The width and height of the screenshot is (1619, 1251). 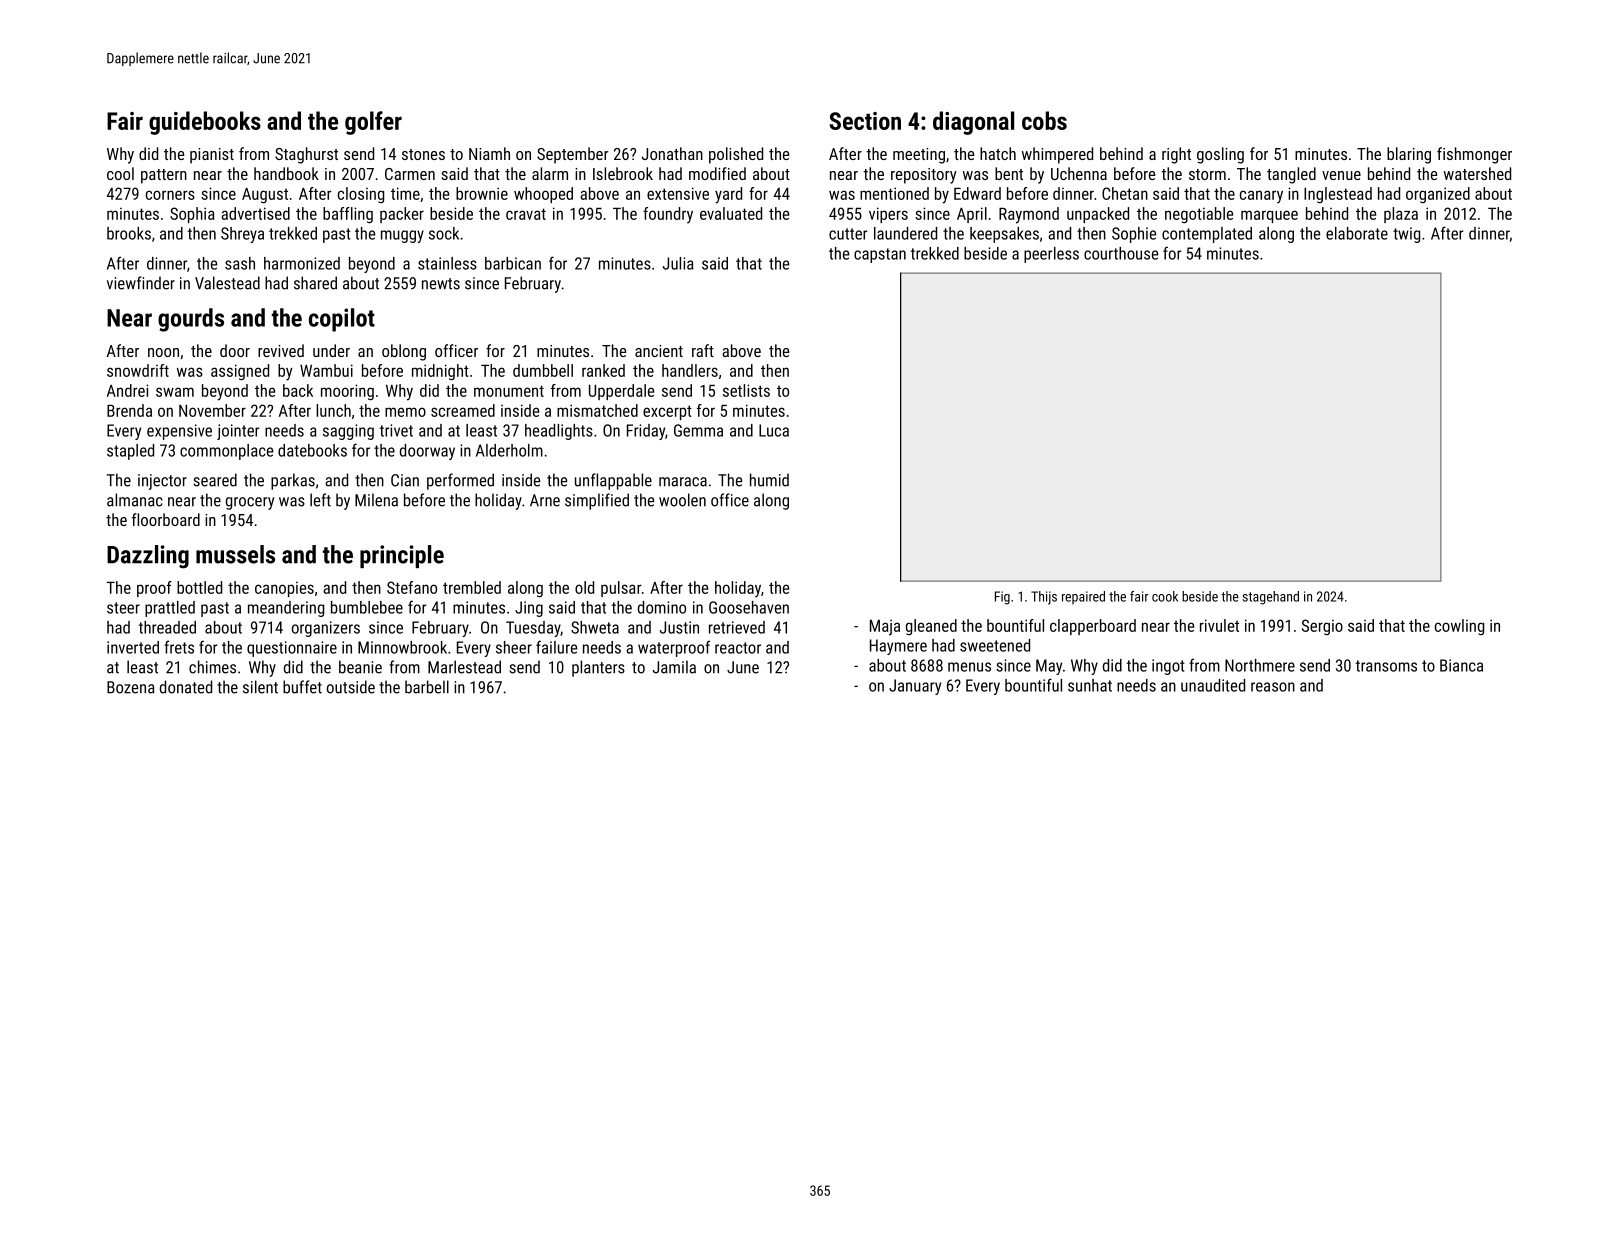 What do you see at coordinates (1461, 665) in the screenshot?
I see `Bianca` at bounding box center [1461, 665].
